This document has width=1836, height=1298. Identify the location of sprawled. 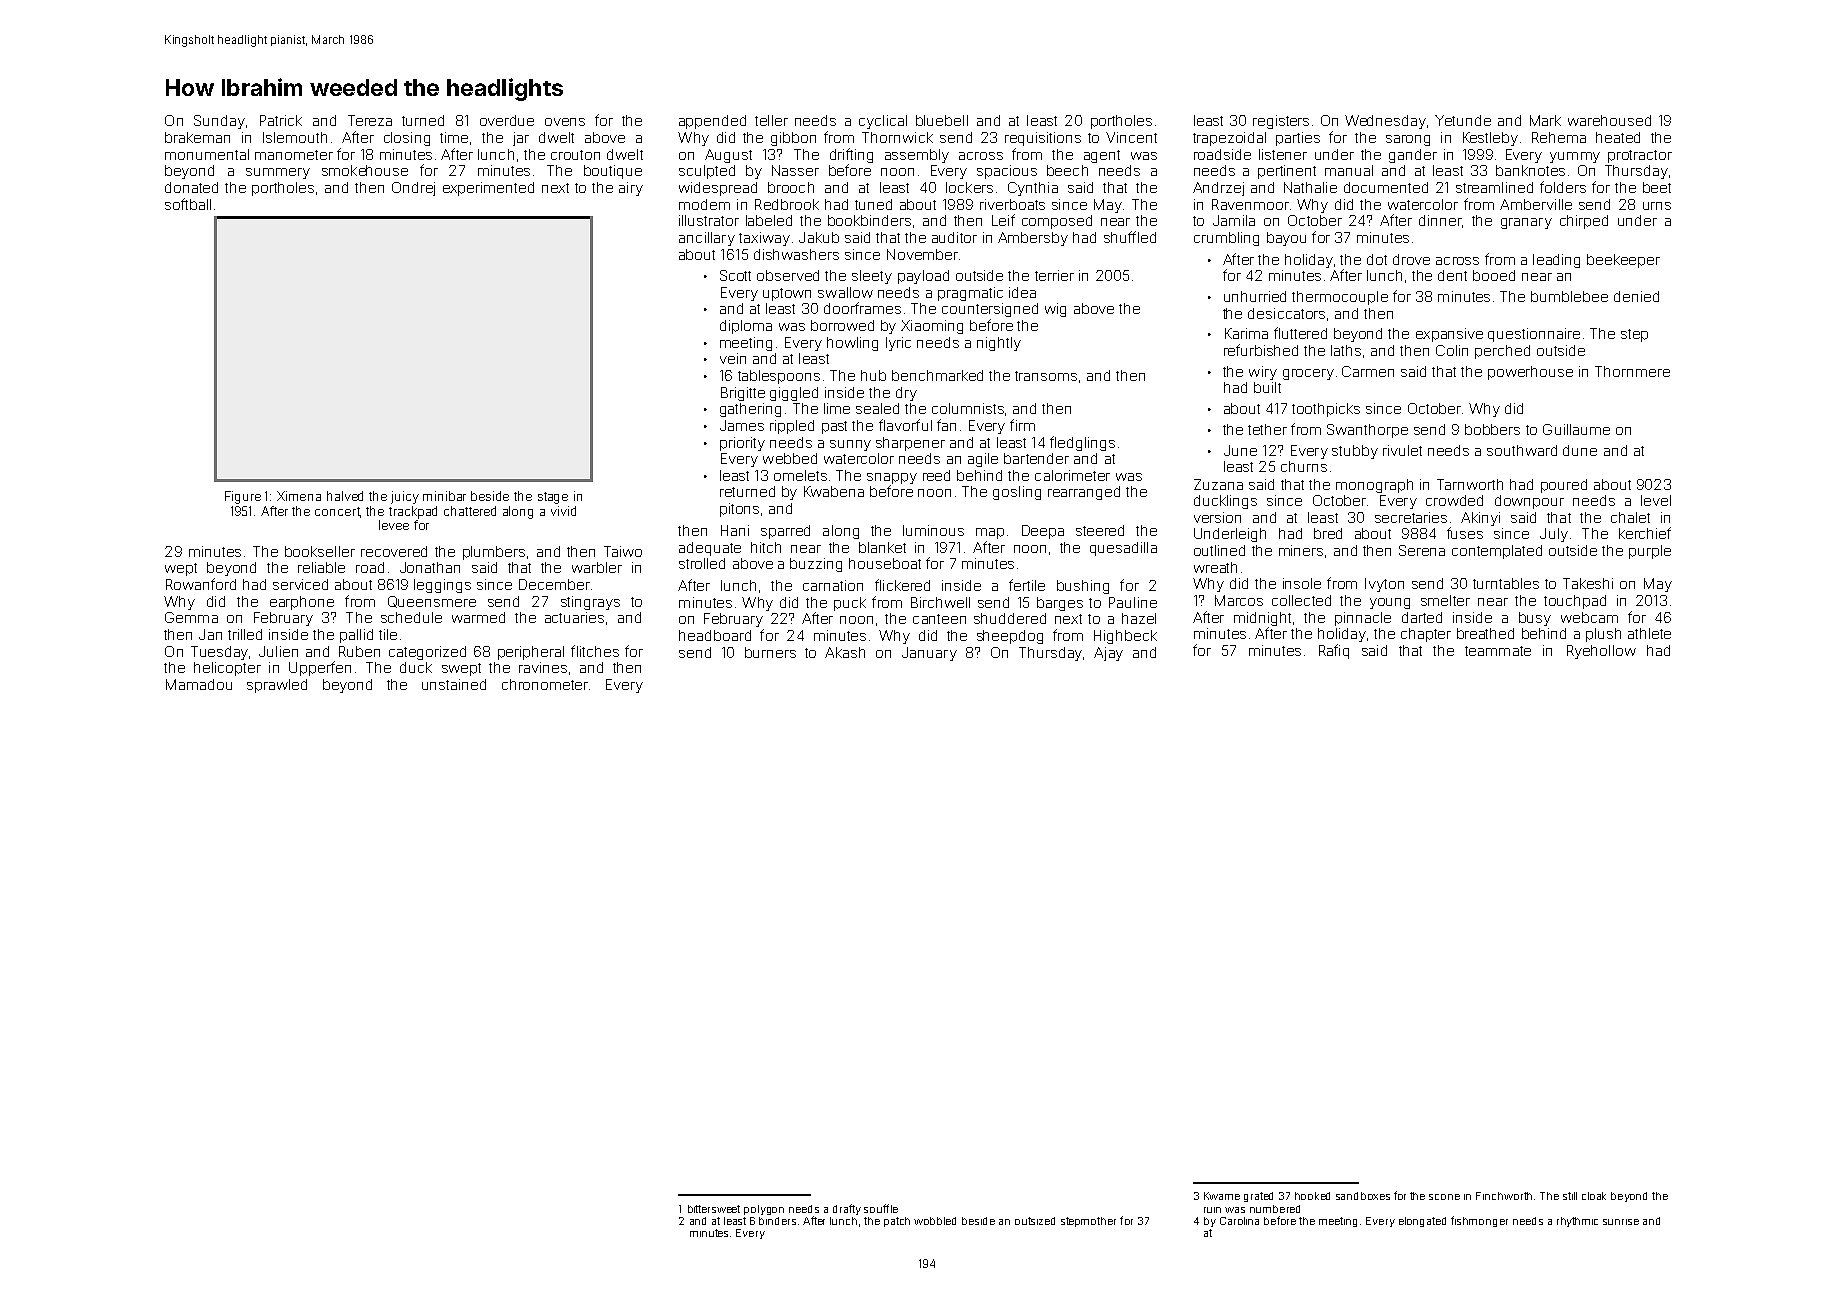
(277, 686).
